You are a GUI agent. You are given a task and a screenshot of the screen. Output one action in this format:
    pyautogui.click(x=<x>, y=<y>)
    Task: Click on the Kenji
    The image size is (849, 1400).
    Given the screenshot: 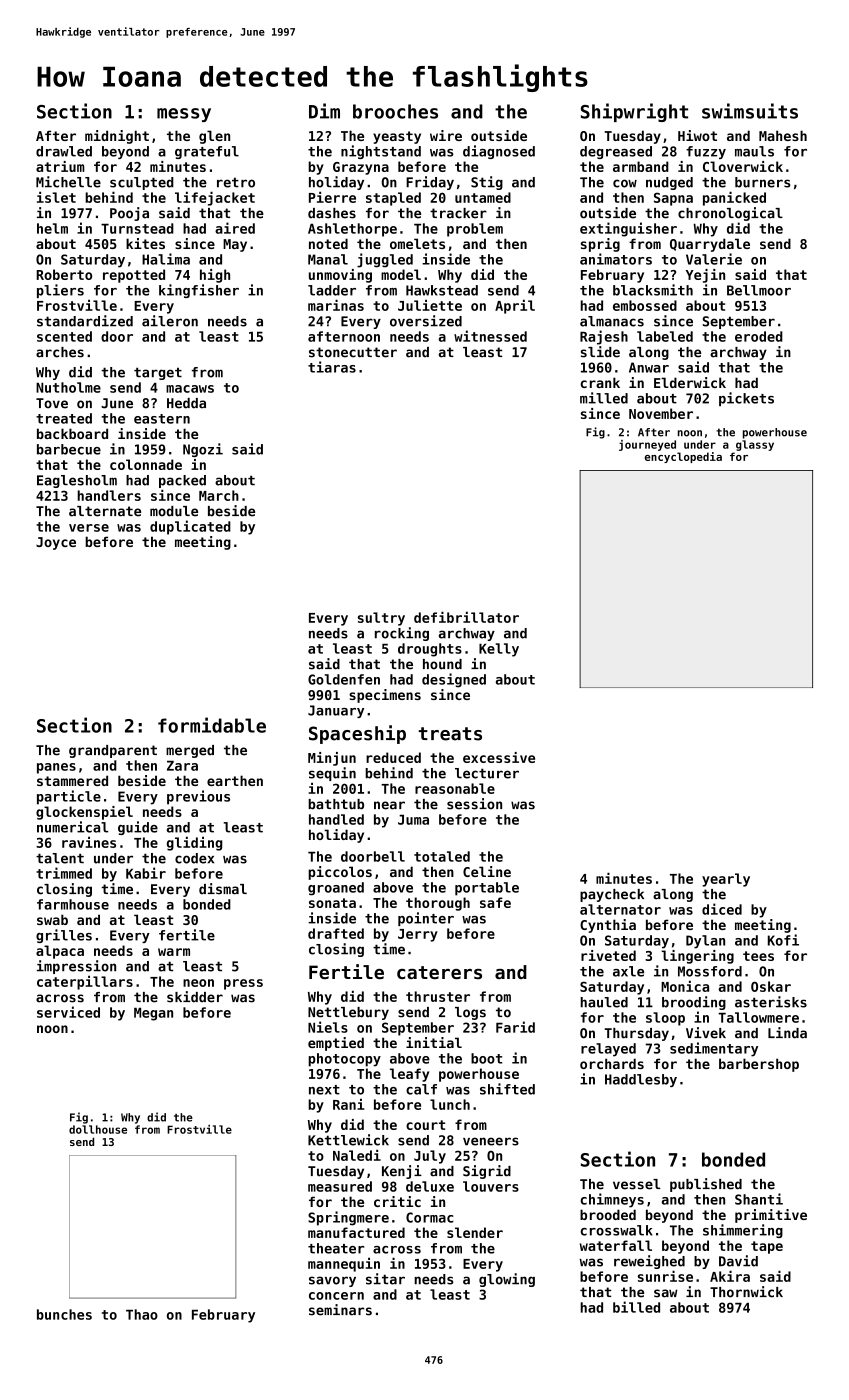 What is the action you would take?
    pyautogui.click(x=402, y=1172)
